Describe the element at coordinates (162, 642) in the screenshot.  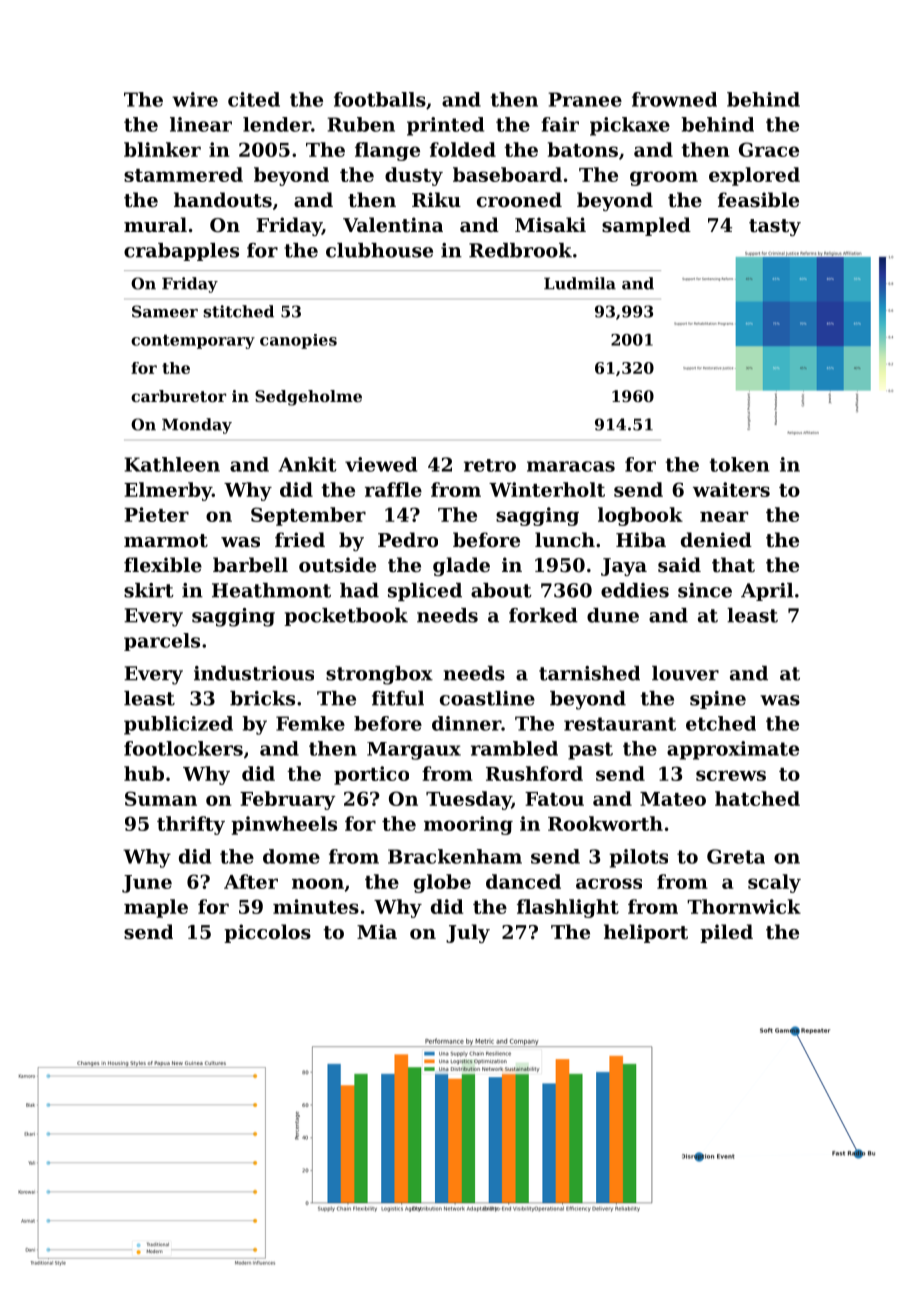
I see `parcels` at that location.
